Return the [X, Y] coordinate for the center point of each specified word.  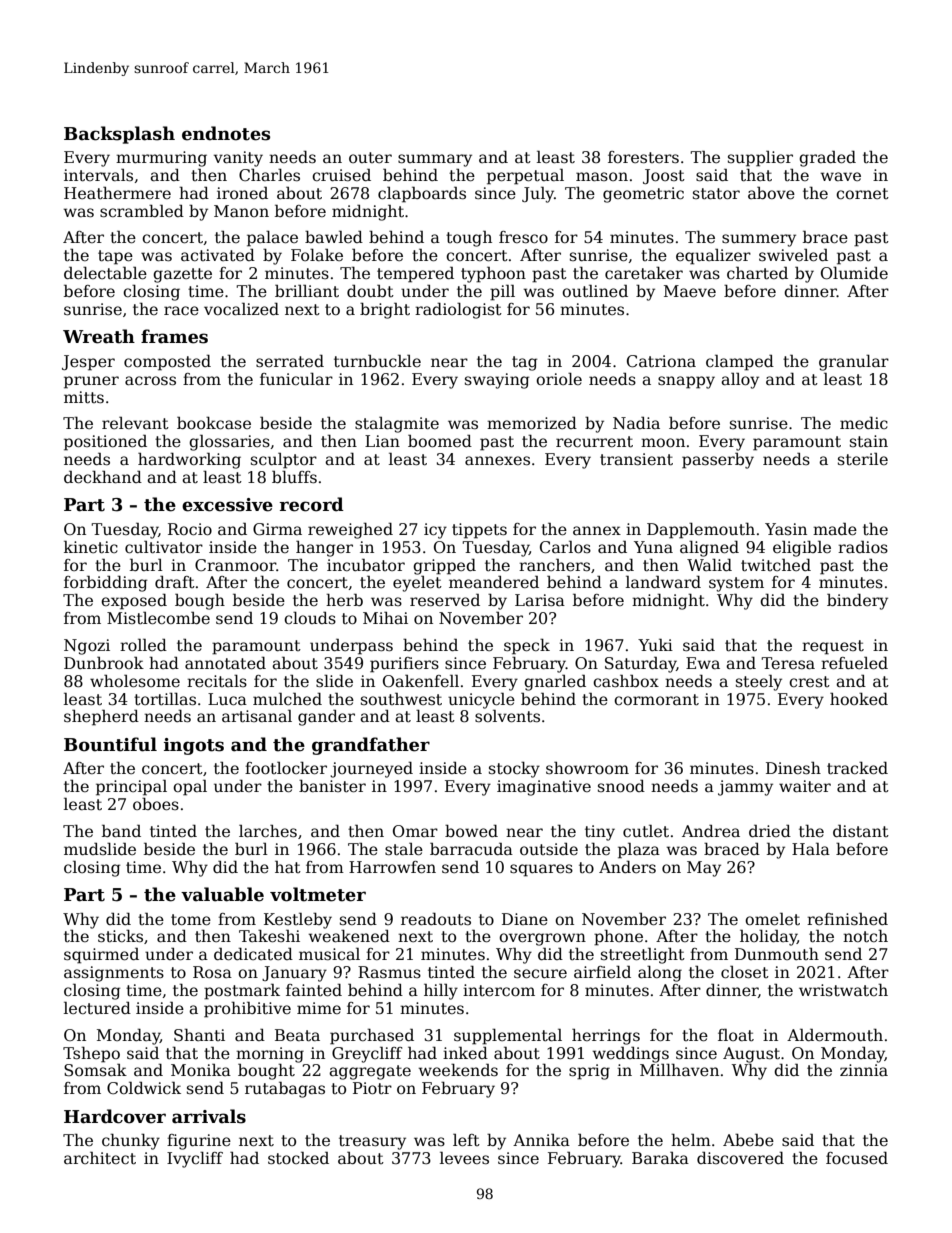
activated [218, 254]
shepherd [101, 717]
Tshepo [91, 1055]
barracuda [471, 849]
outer [370, 157]
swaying [497, 381]
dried [770, 830]
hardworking [189, 460]
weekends [458, 1070]
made [835, 529]
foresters [643, 157]
